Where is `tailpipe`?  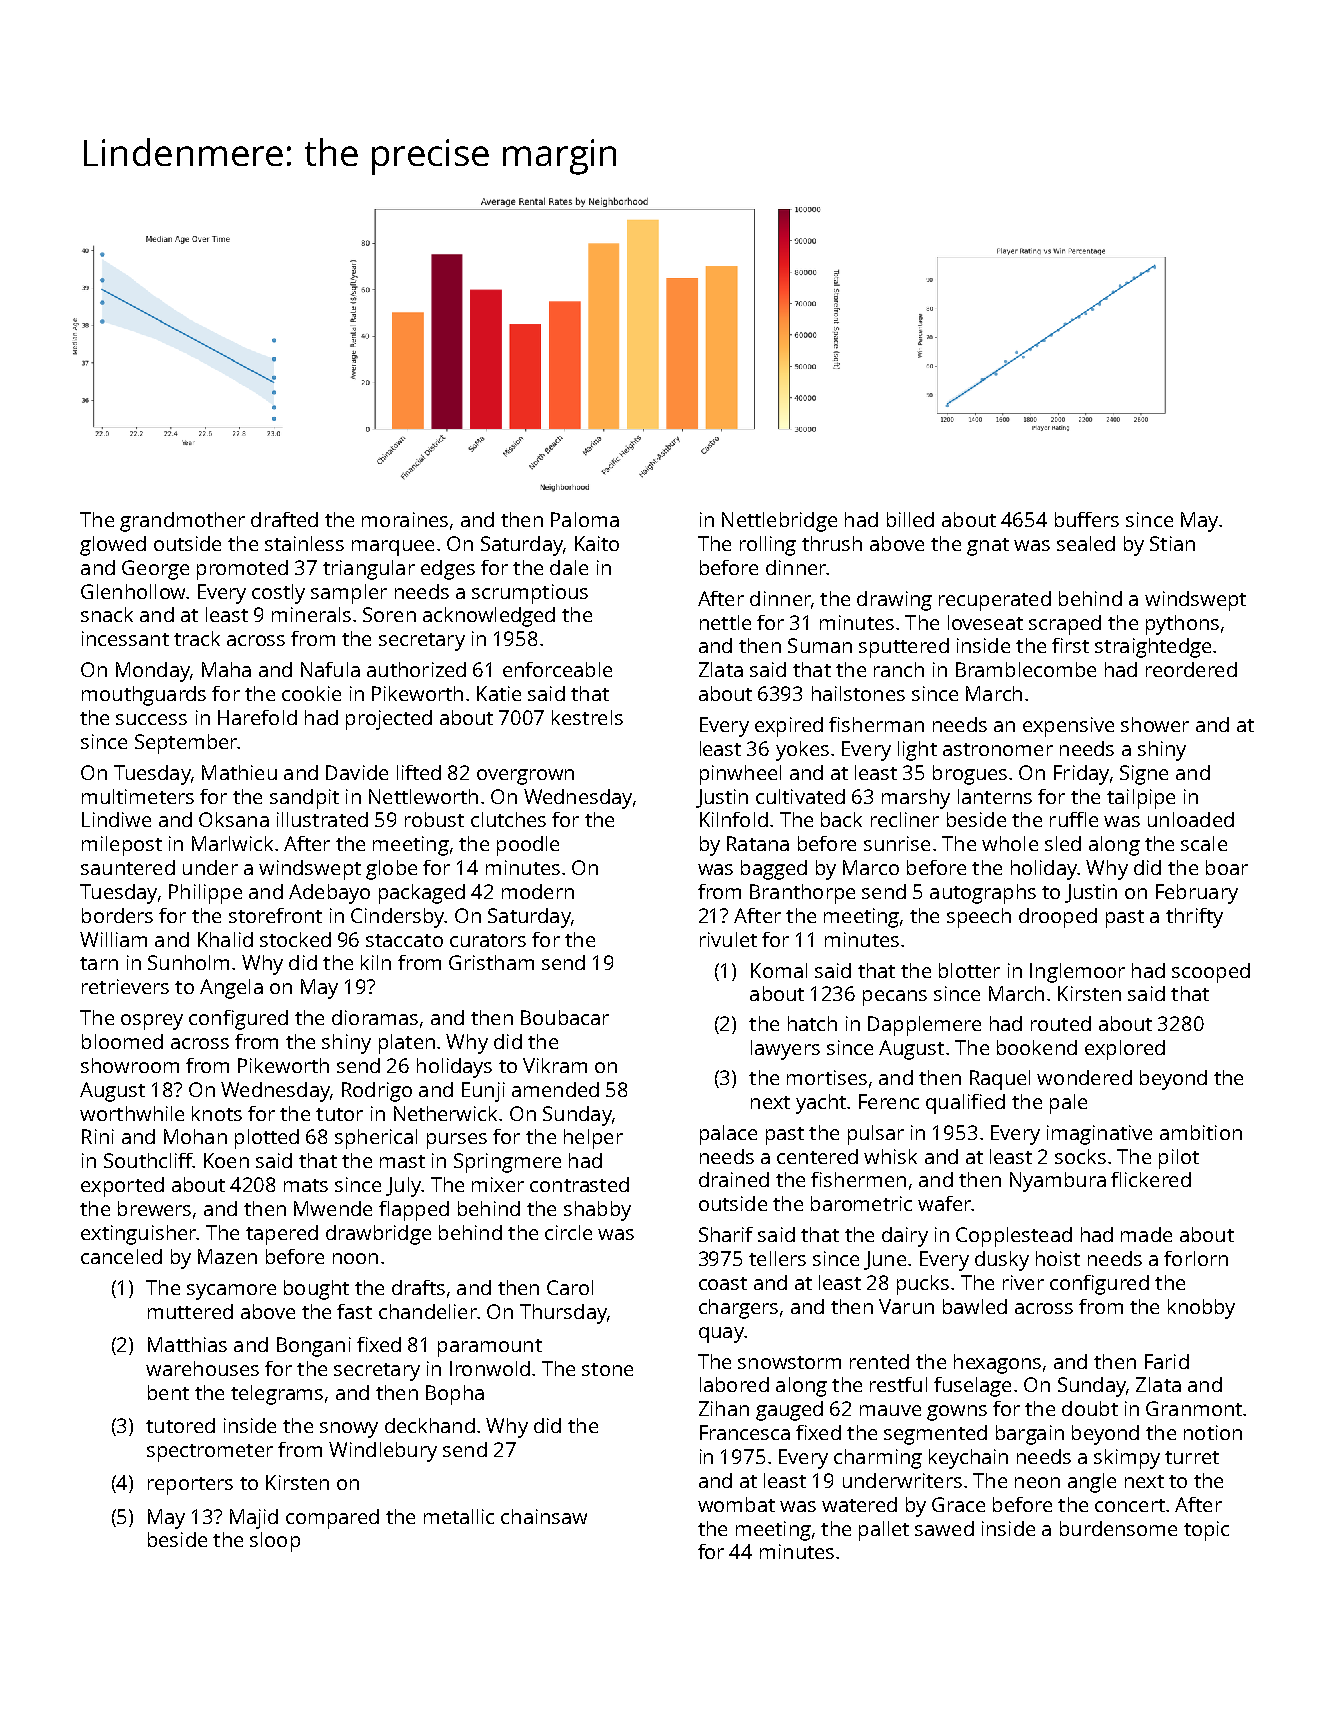 tailpipe is located at coordinates (1141, 799).
